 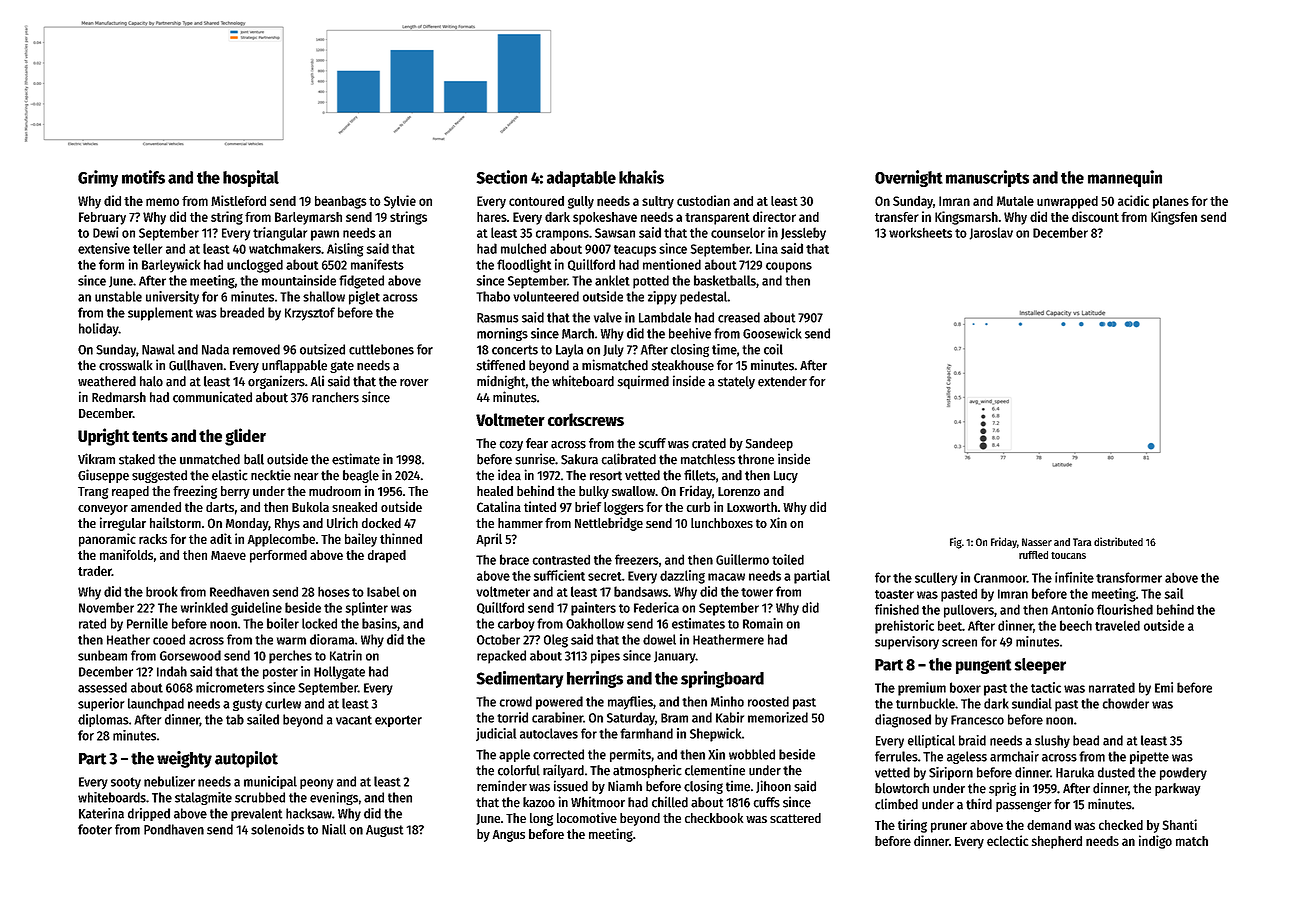 What do you see at coordinates (700, 475) in the screenshot?
I see `fillets` at bounding box center [700, 475].
